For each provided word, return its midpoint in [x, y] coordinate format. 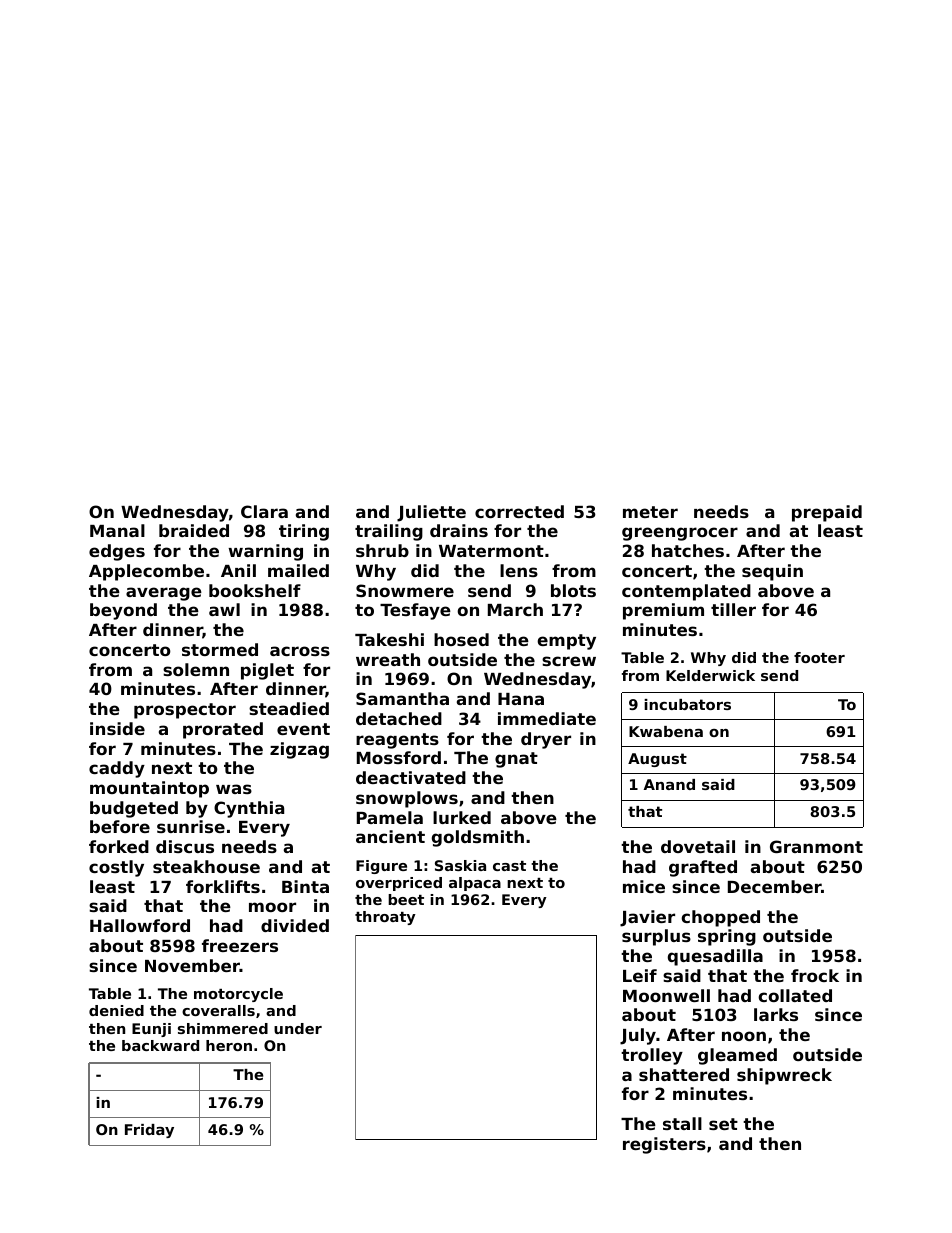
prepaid [827, 513]
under [298, 1028]
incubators [687, 704]
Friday [149, 1131]
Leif [640, 975]
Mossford [399, 757]
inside [117, 728]
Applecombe [146, 572]
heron [229, 1045]
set [723, 1124]
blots [573, 590]
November [192, 965]
